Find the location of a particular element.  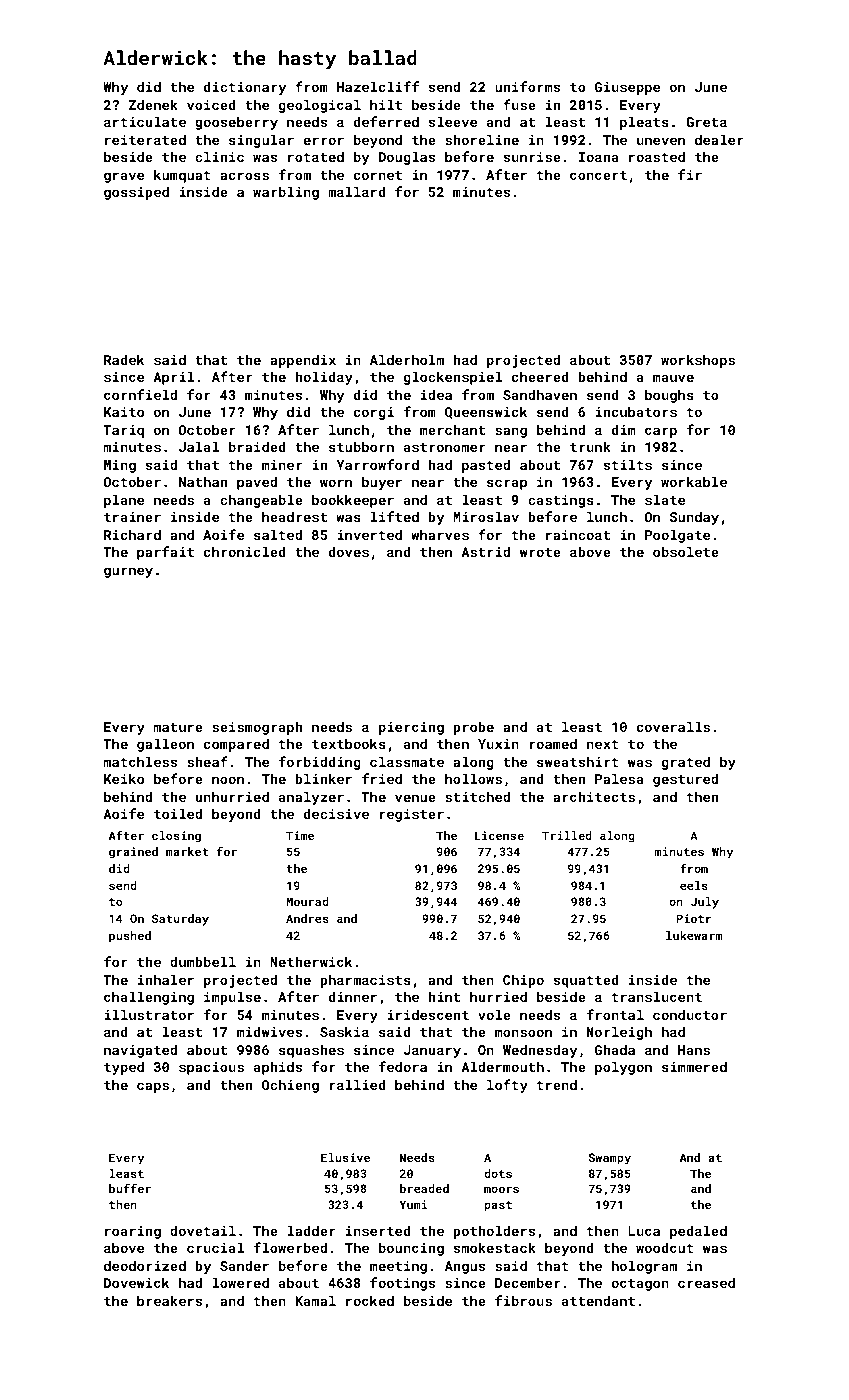

Hazelcliff is located at coordinates (378, 86).
